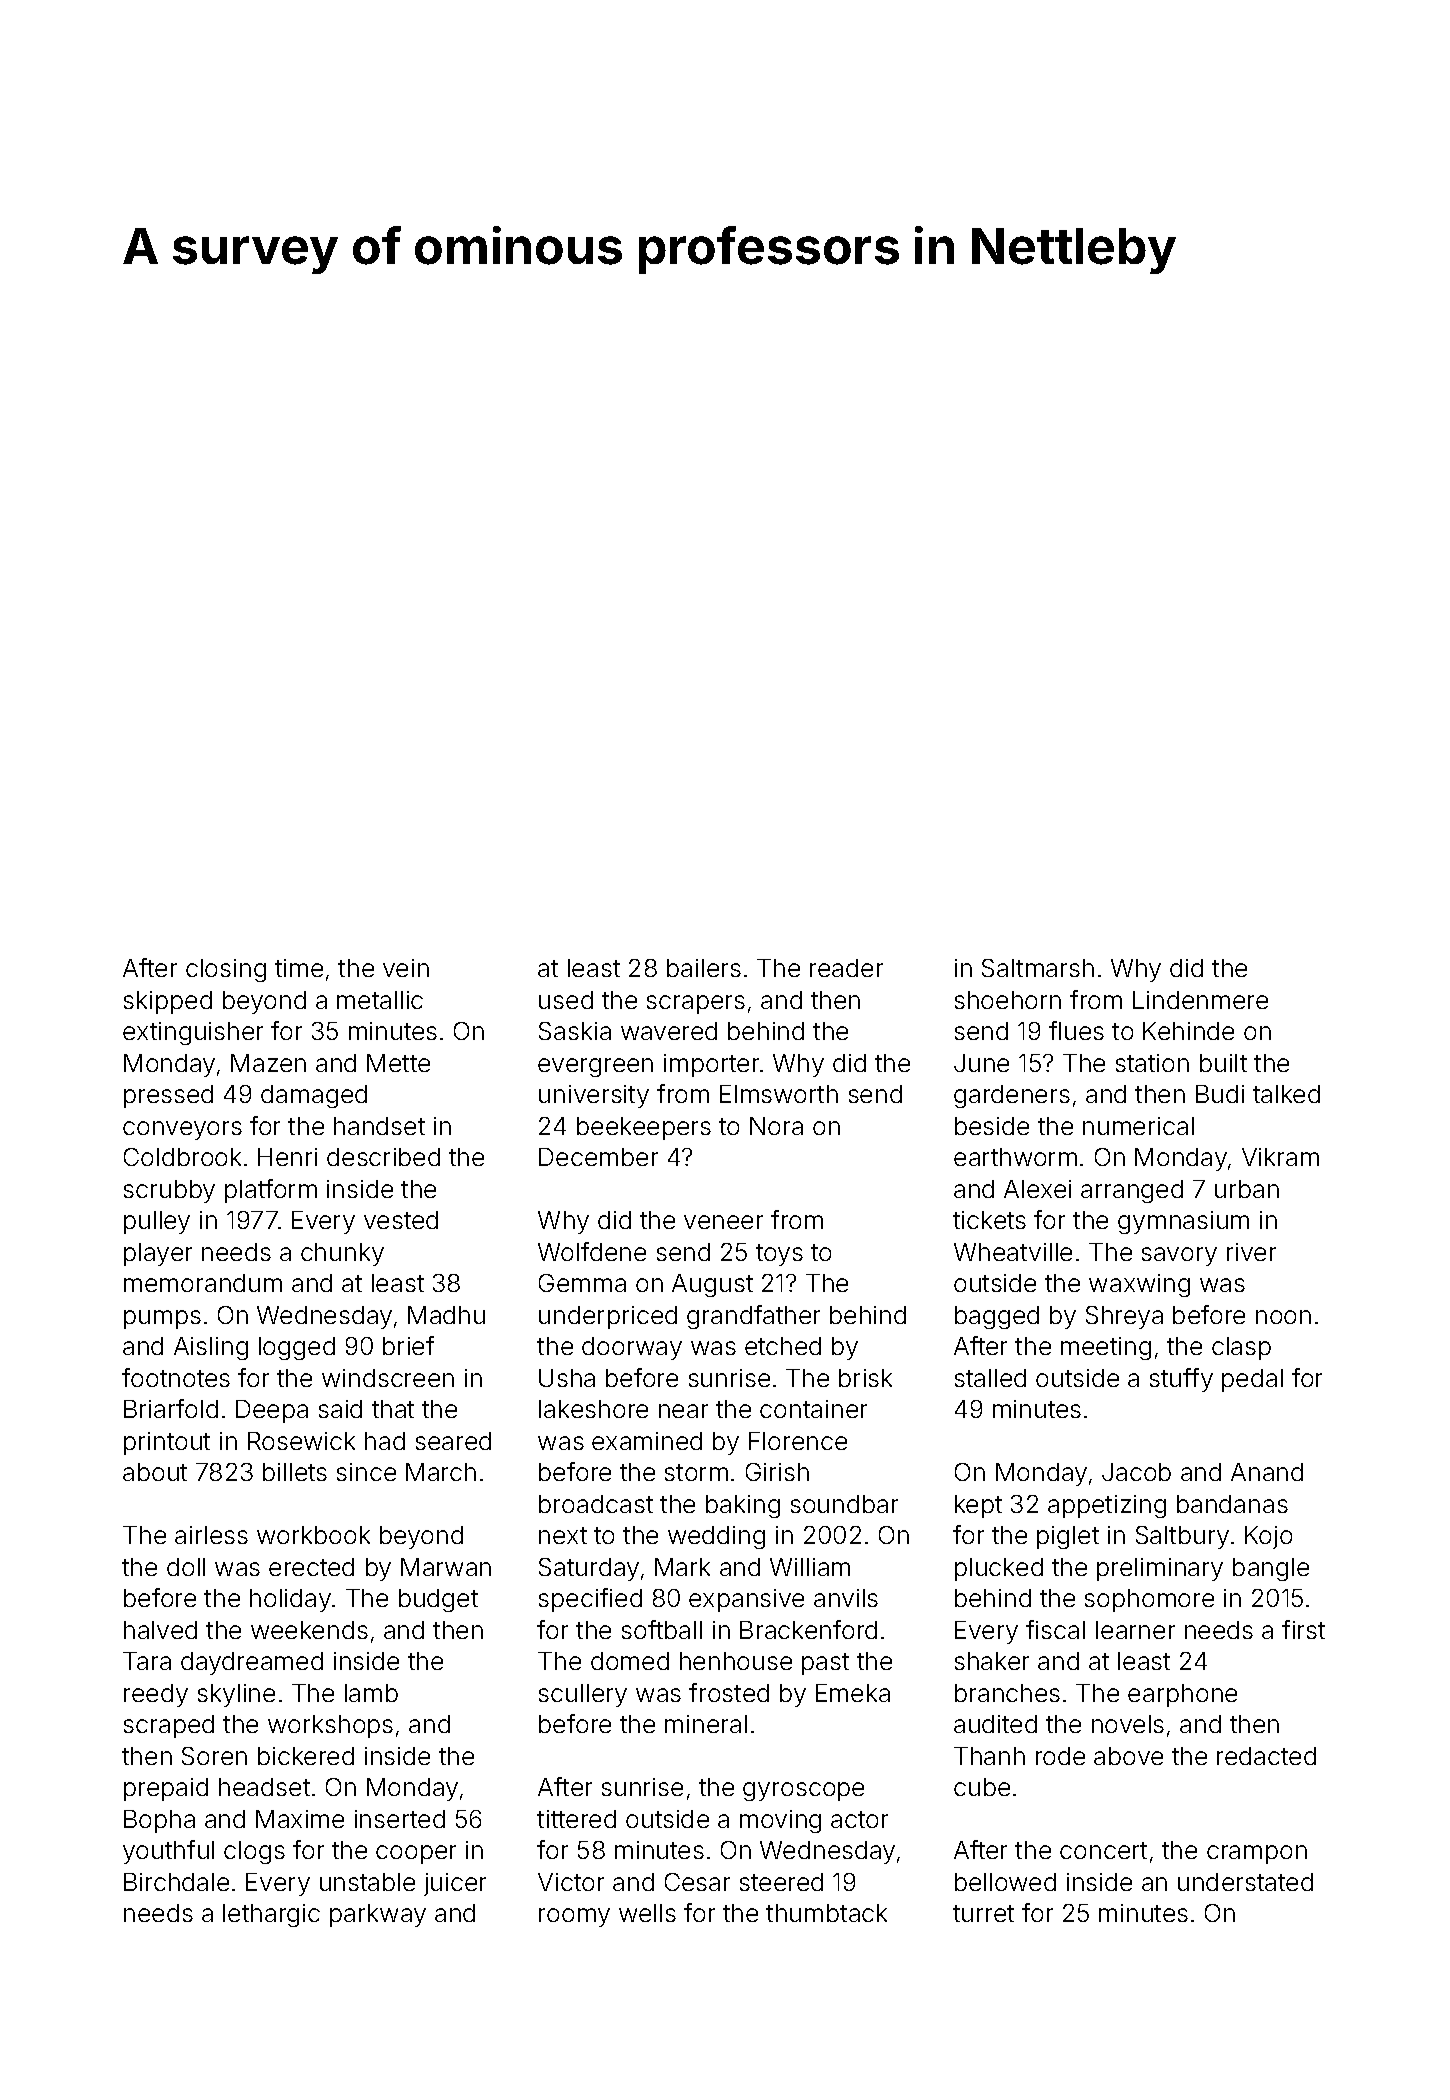 This screenshot has height=2100, width=1450. Describe the element at coordinates (193, 1033) in the screenshot. I see `extinguisher` at that location.
